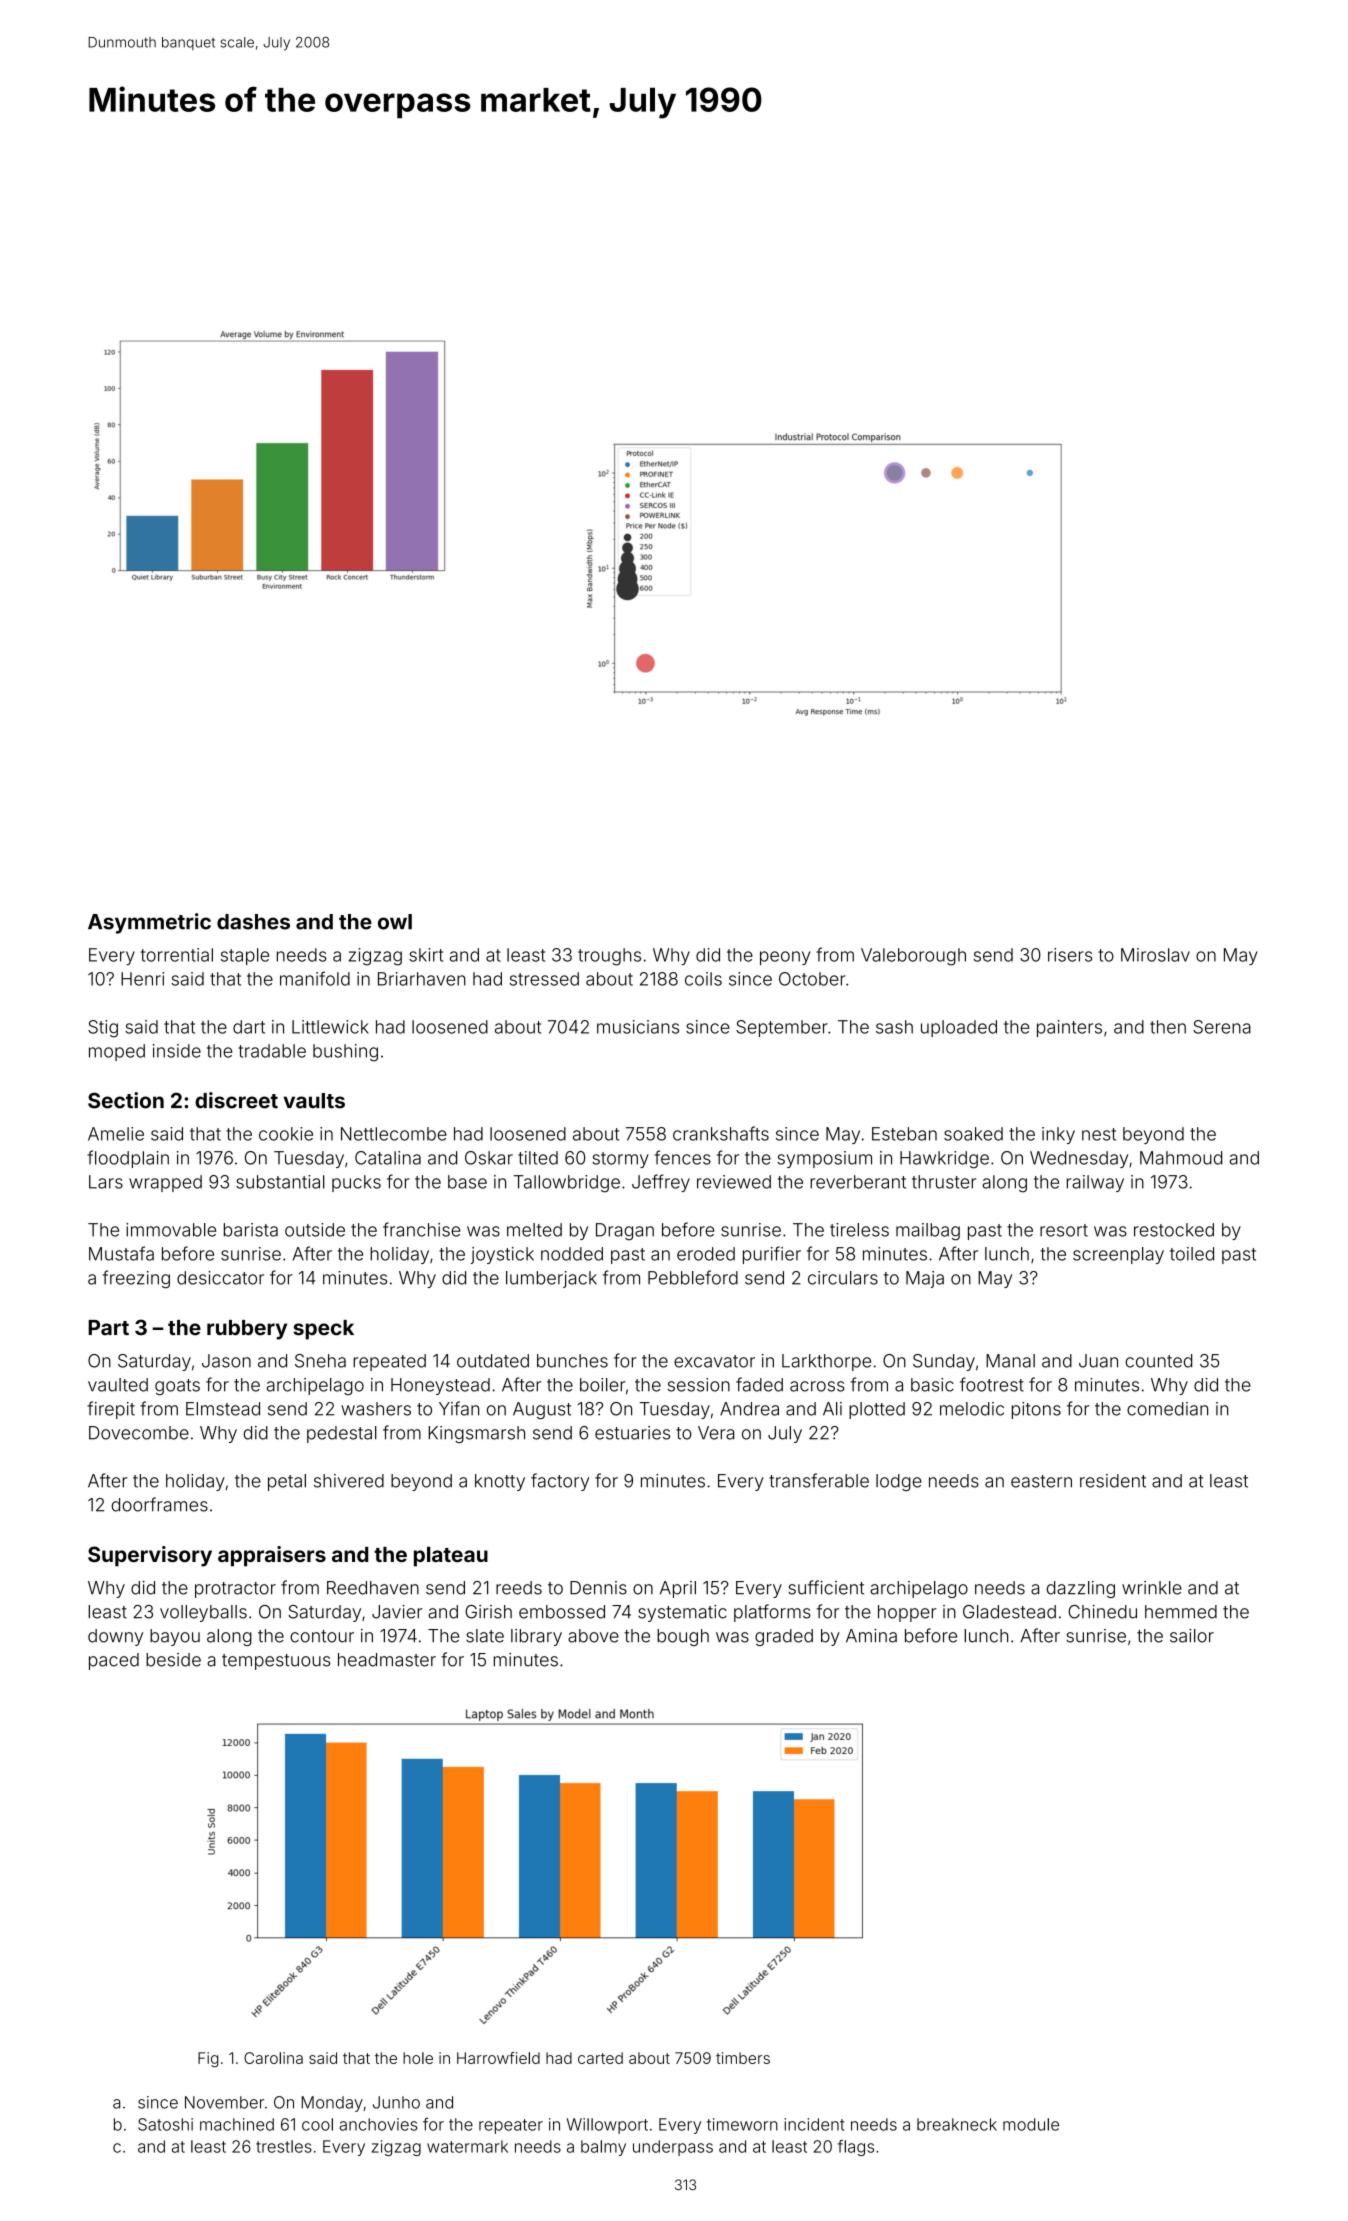  I want to click on vaulted, so click(118, 1385).
